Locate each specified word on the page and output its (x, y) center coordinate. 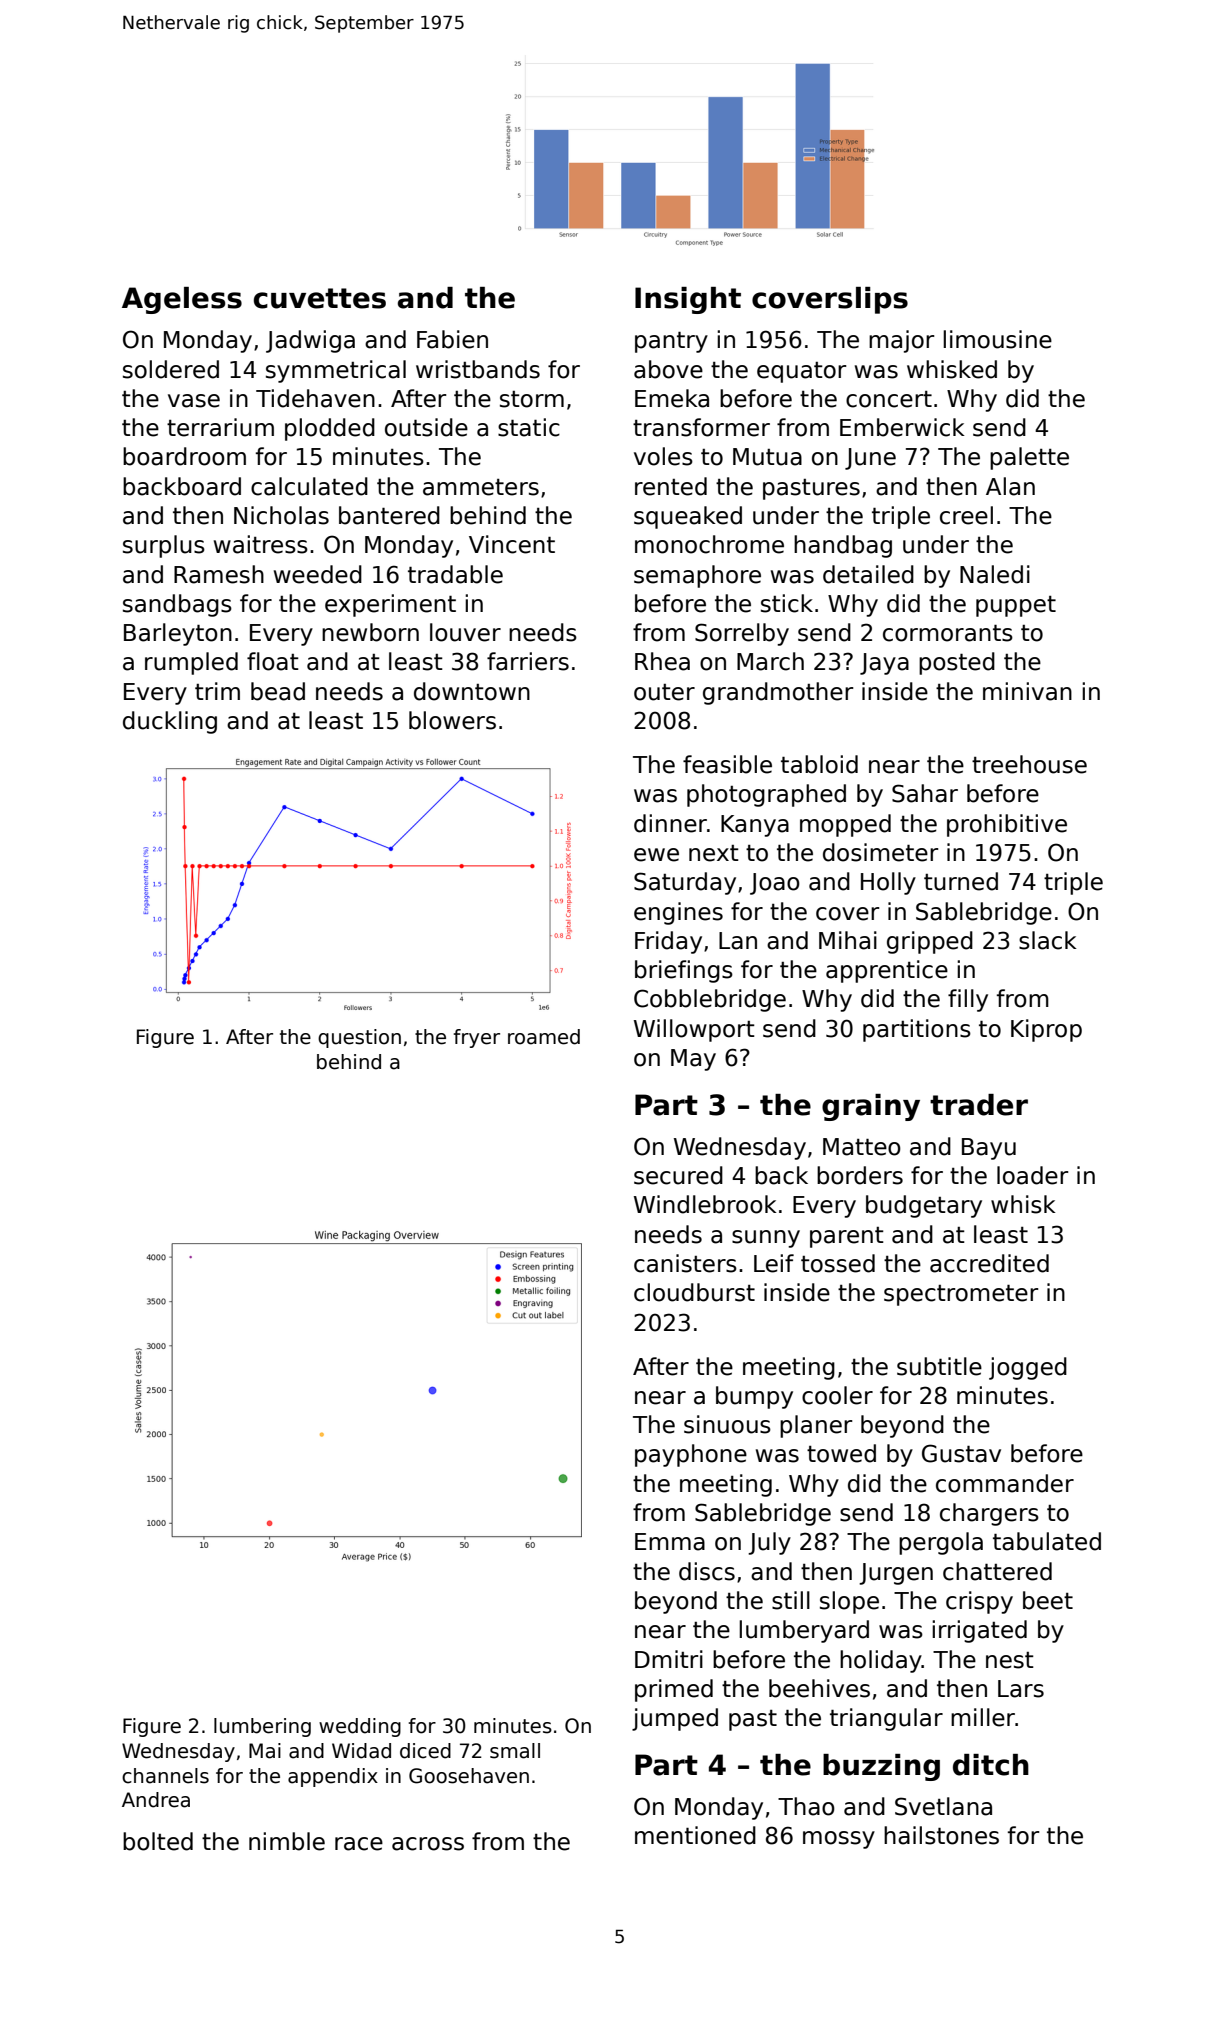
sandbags (177, 605)
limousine (997, 339)
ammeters (481, 487)
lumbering (262, 1727)
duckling (170, 722)
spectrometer (961, 1295)
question (359, 1038)
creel (966, 515)
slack (1048, 940)
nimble (287, 1841)
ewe (656, 855)
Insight (688, 300)
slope (849, 1602)
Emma (670, 1542)
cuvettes (320, 298)
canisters (685, 1263)
